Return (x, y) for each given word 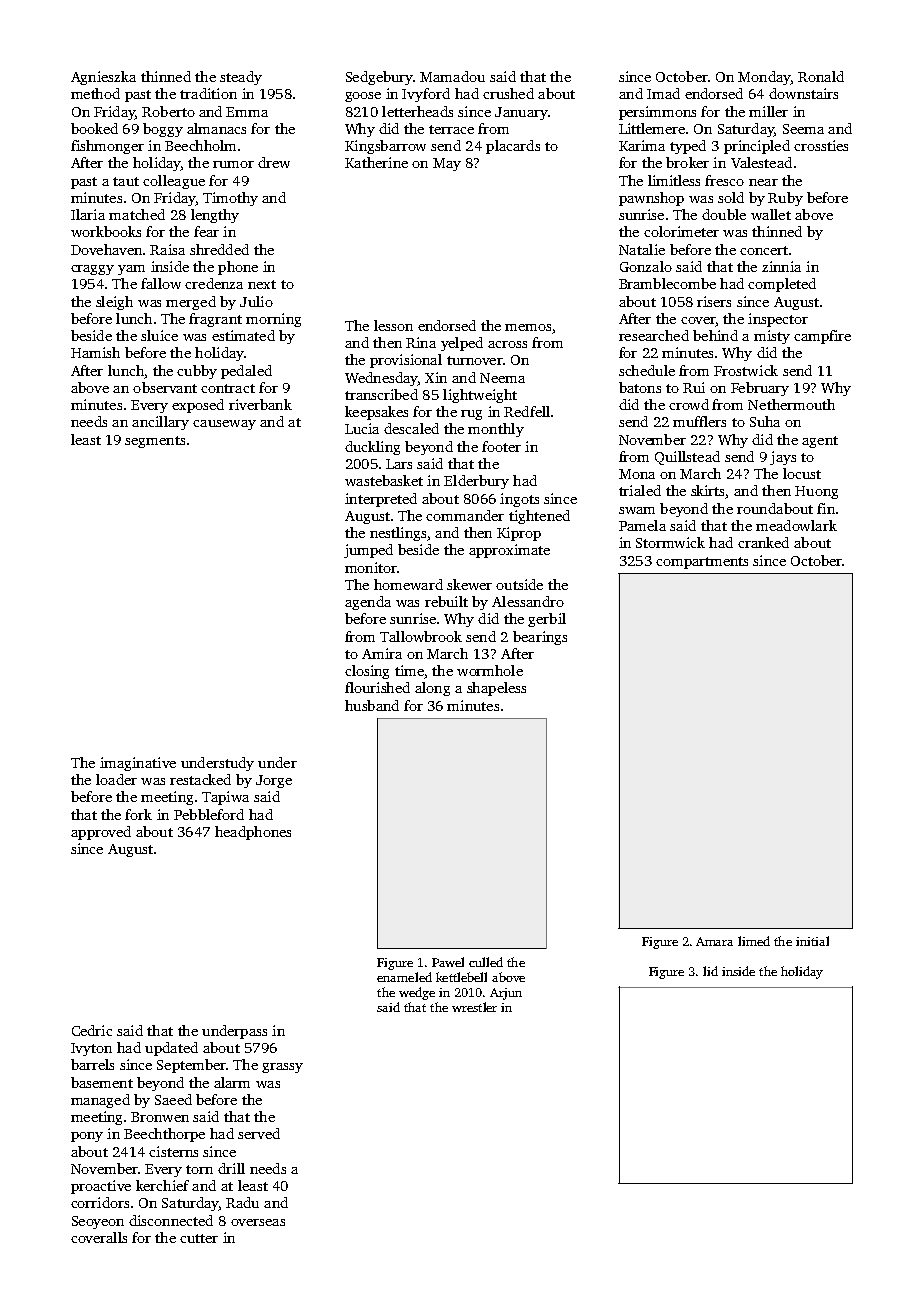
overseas (258, 1222)
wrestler (474, 1007)
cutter (199, 1238)
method (95, 93)
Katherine (376, 162)
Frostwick (746, 370)
